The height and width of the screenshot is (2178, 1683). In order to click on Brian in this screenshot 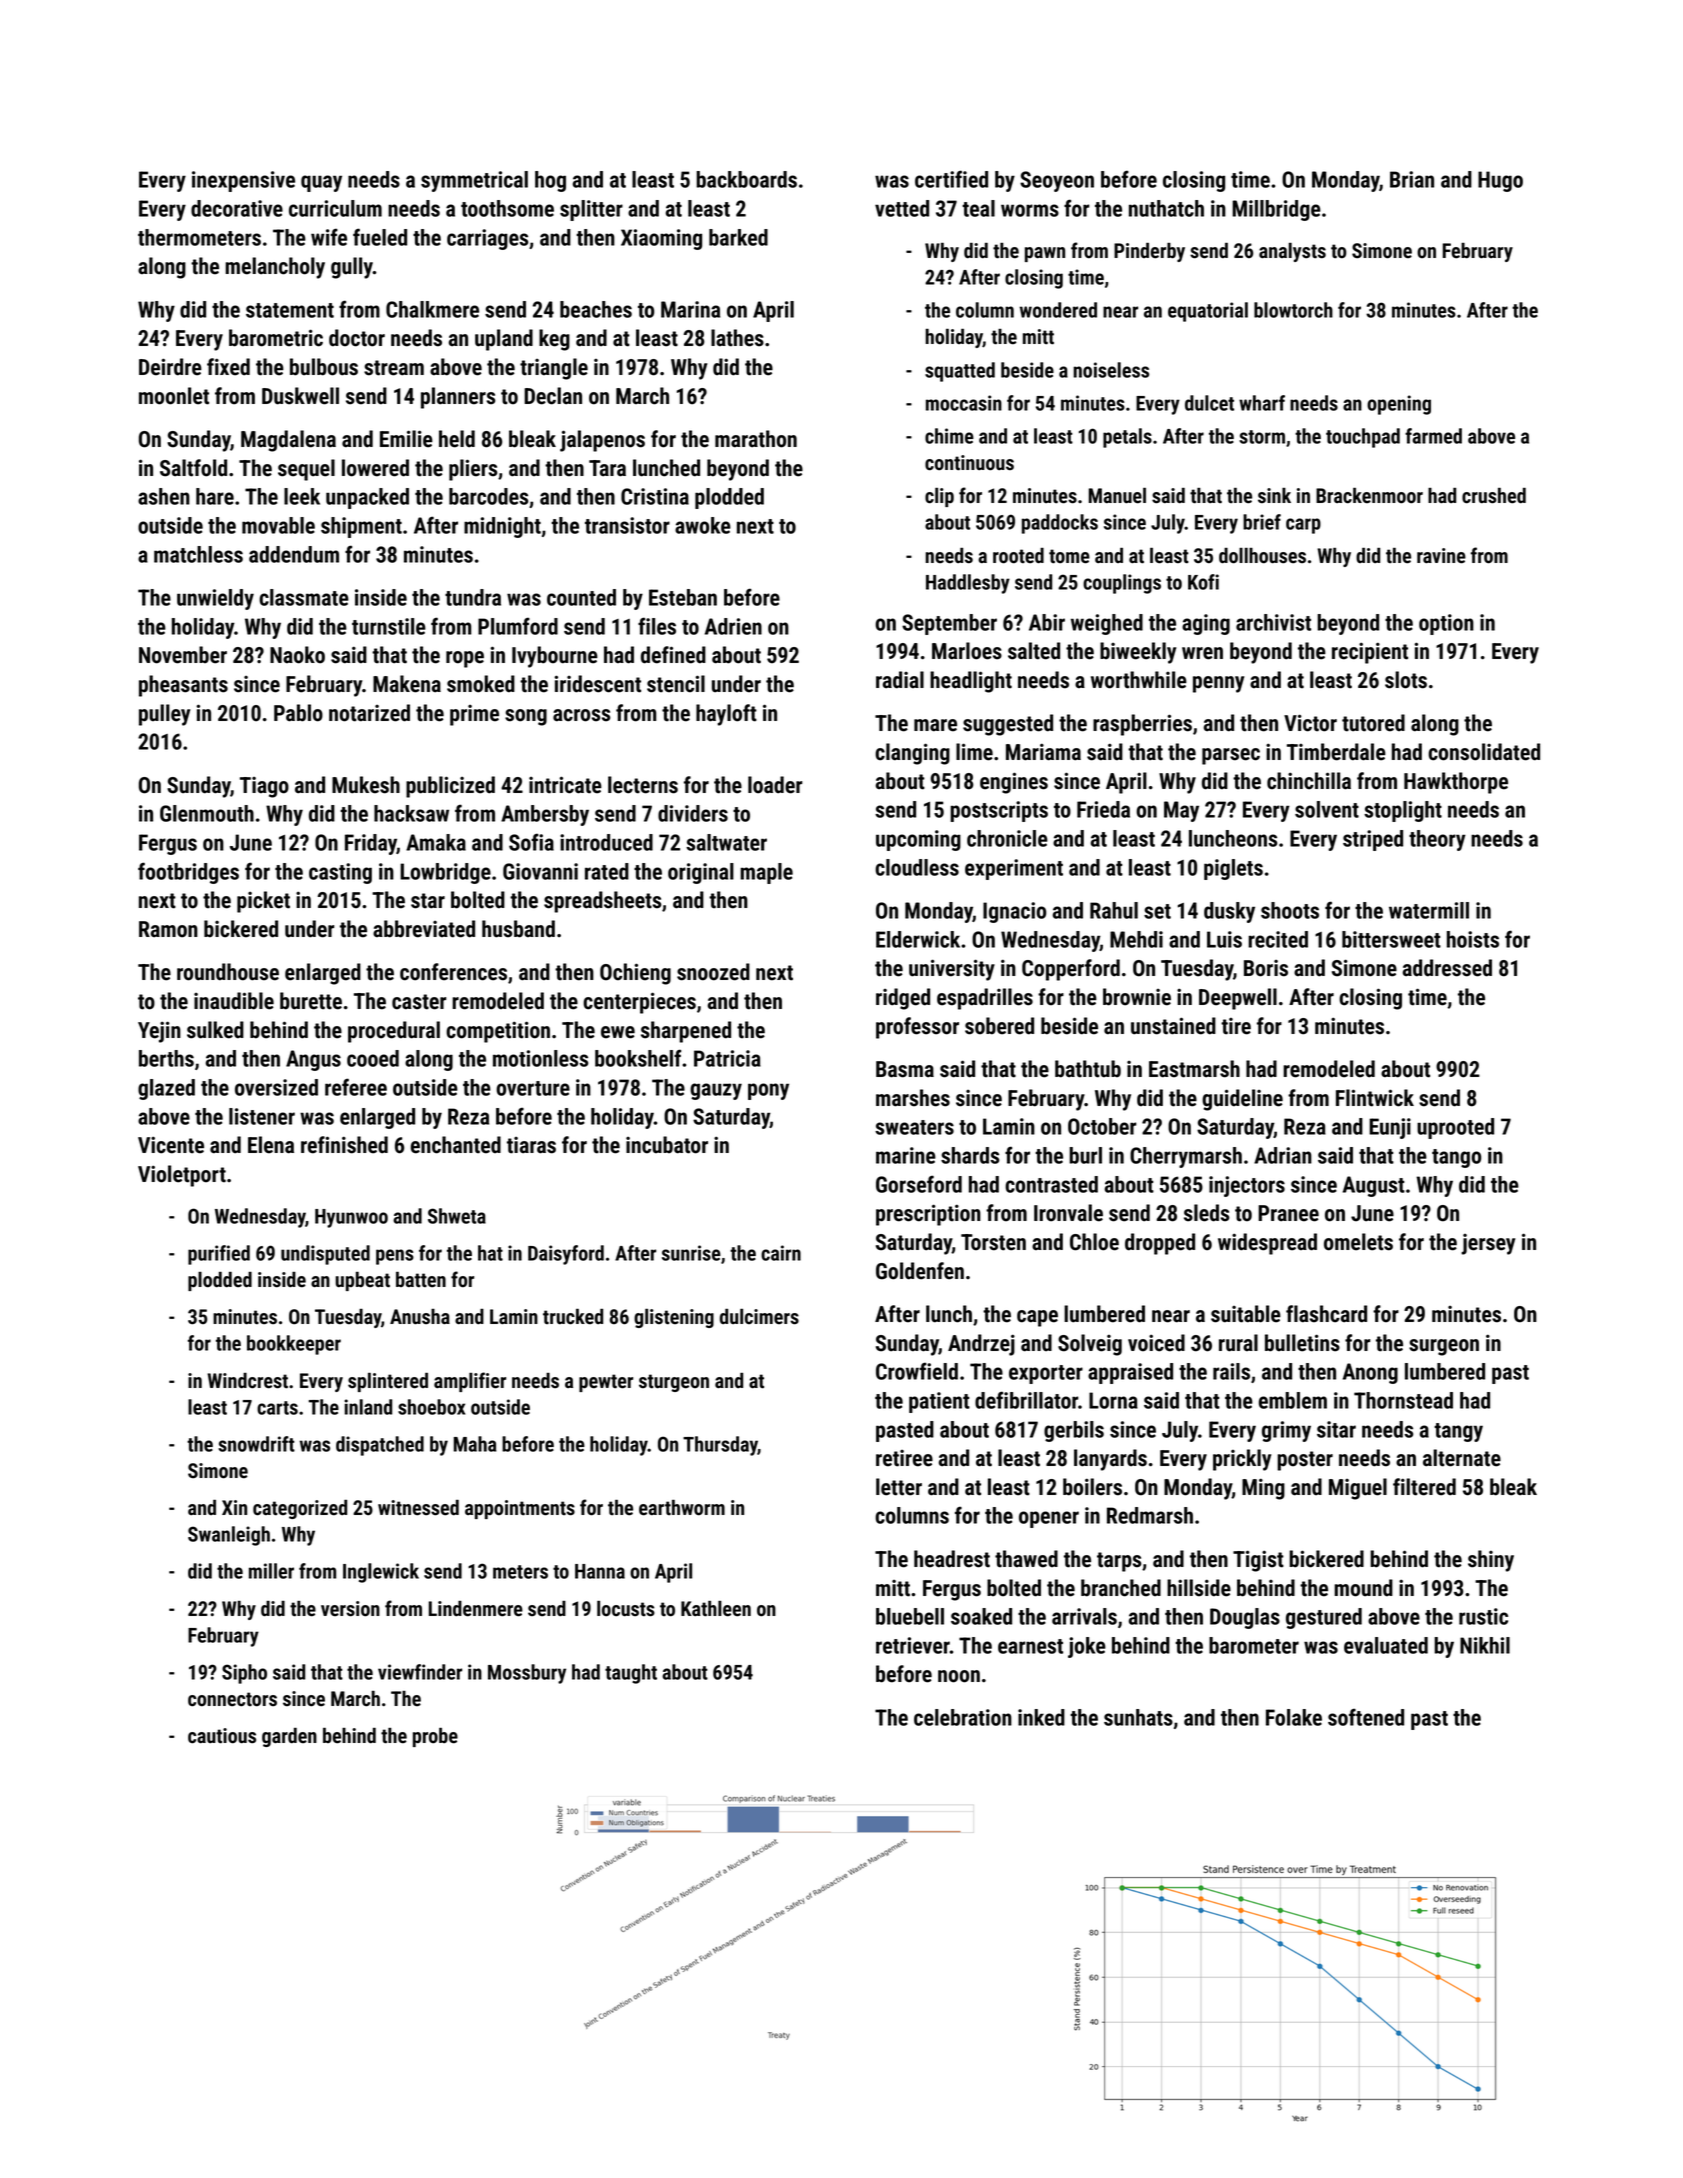, I will do `click(1412, 179)`.
